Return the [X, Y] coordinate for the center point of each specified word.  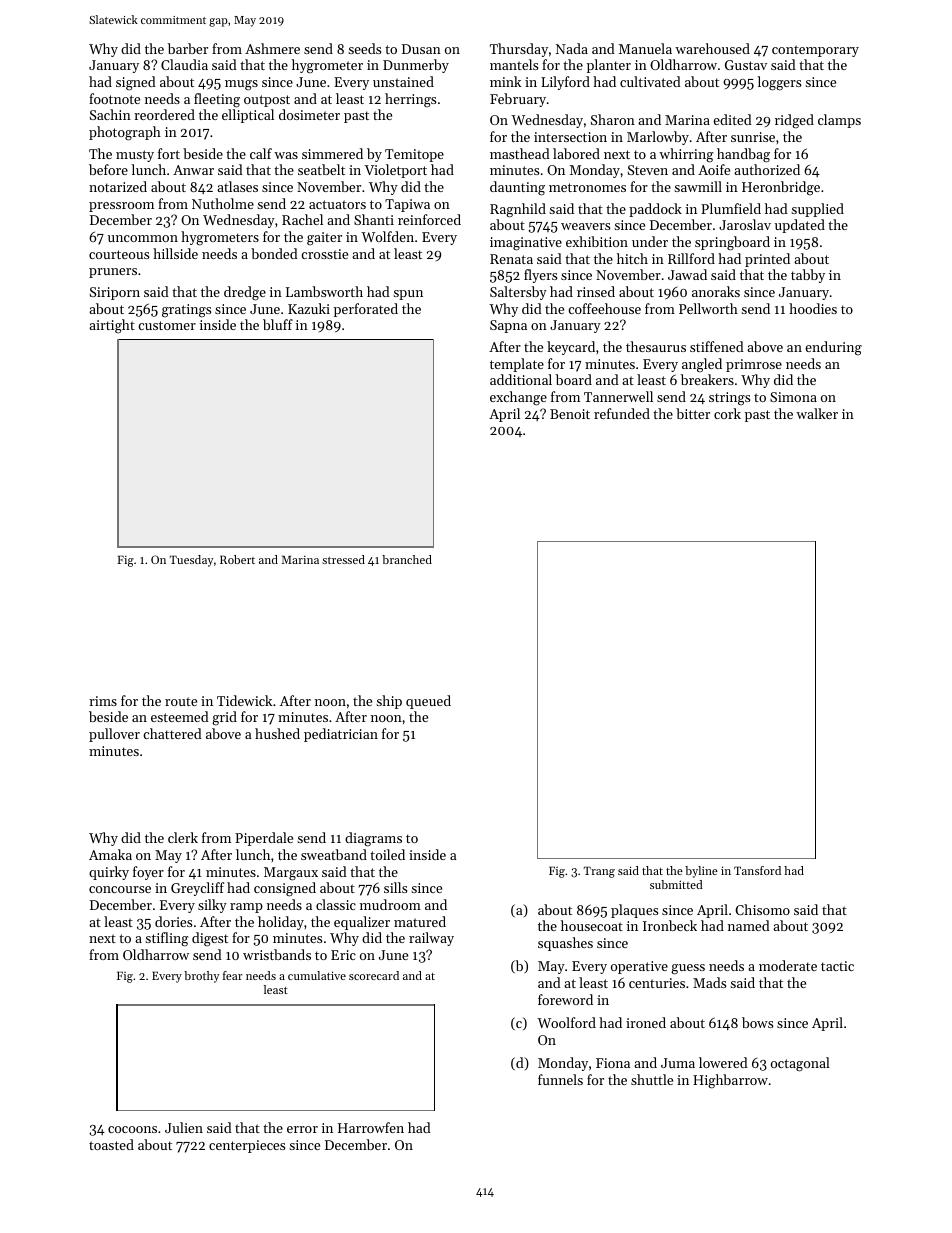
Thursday [519, 50]
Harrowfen [371, 1127]
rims [103, 701]
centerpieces [247, 1146]
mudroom [390, 904]
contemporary [815, 51]
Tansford [757, 870]
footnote [114, 98]
